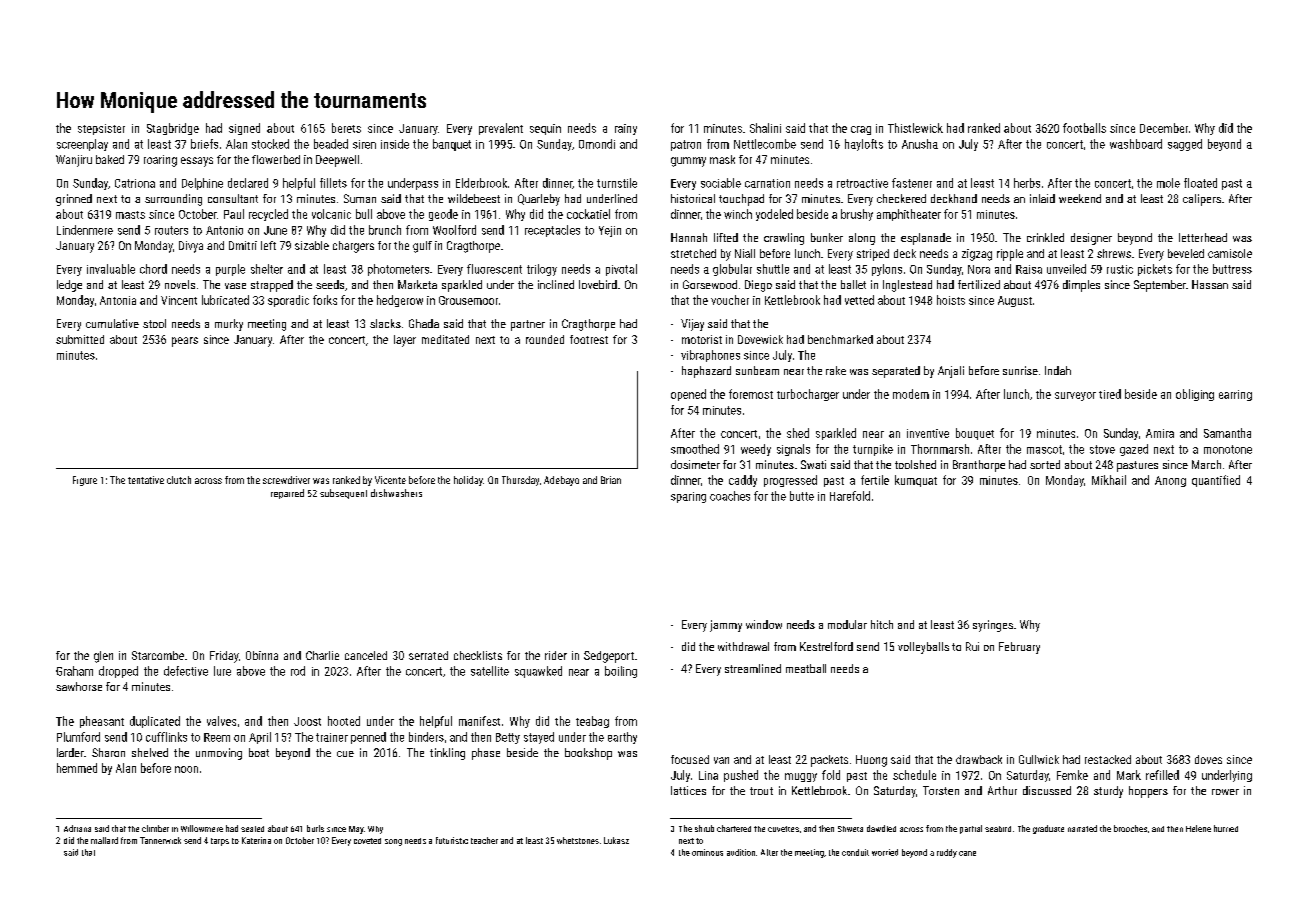 The width and height of the page is (1308, 924). What do you see at coordinates (146, 480) in the page?
I see `tentative` at bounding box center [146, 480].
